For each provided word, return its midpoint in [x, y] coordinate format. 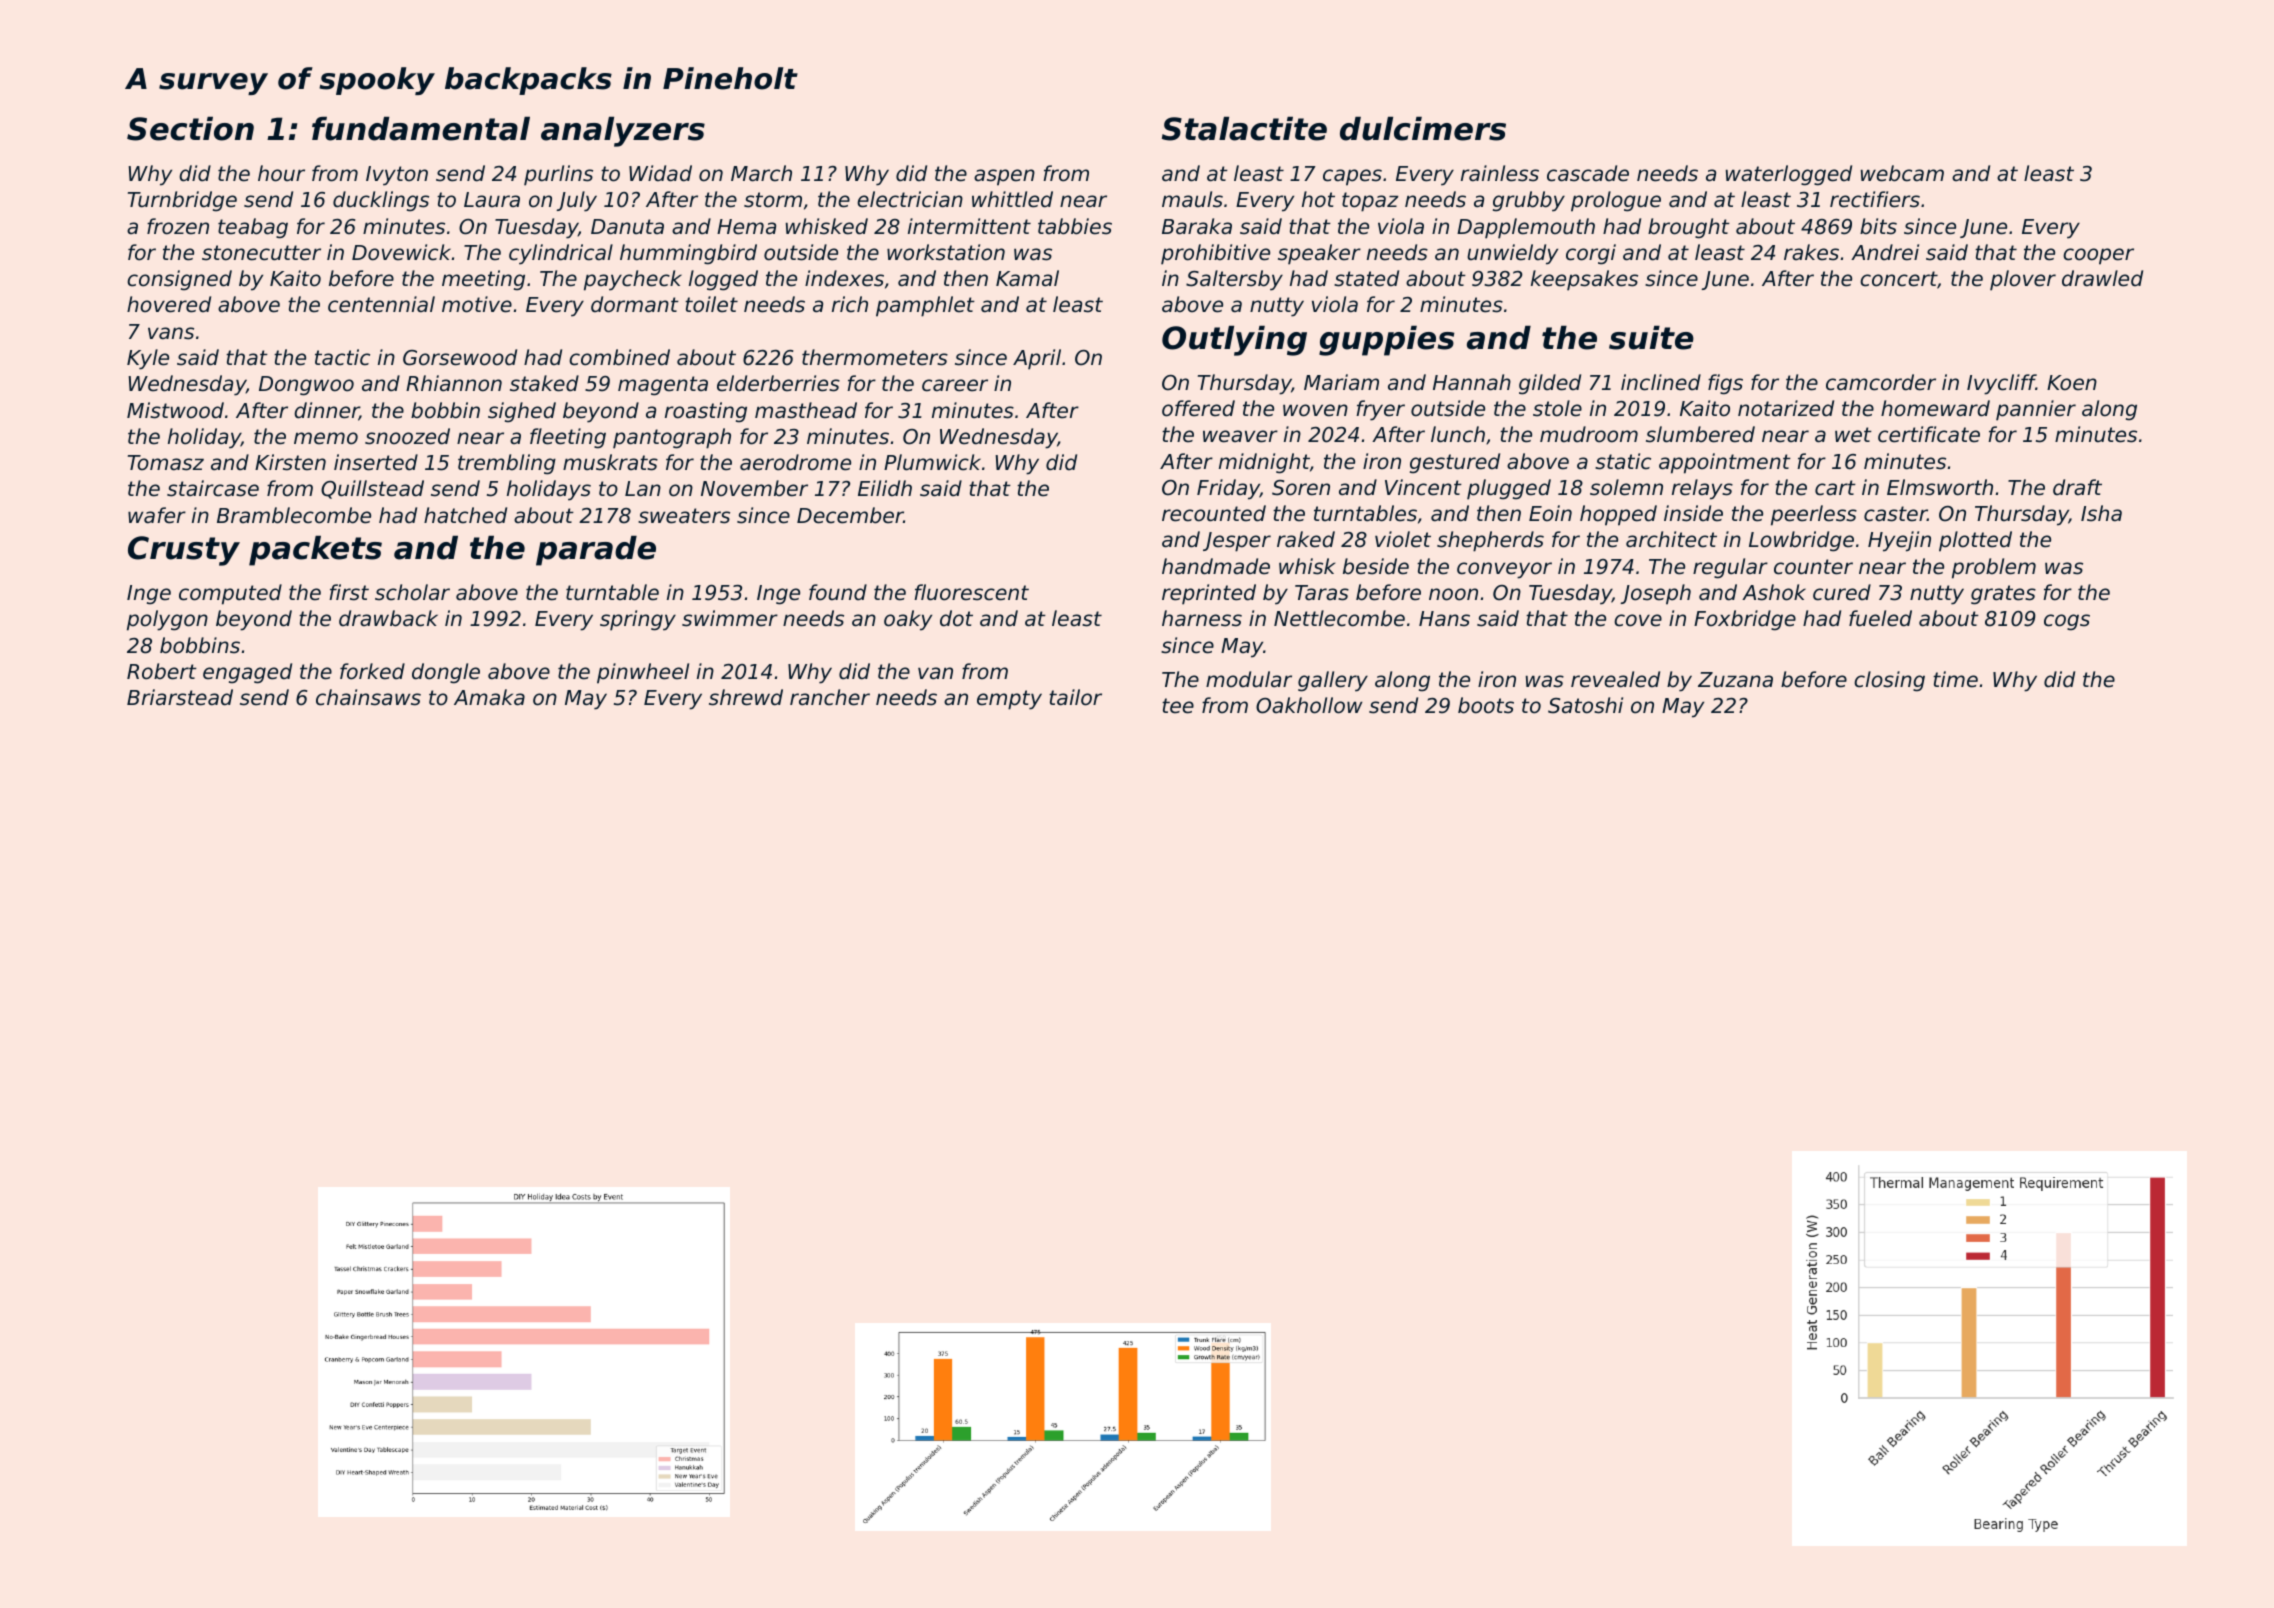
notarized [1786, 408]
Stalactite [1244, 129]
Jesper [1237, 542]
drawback [388, 618]
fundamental [421, 129]
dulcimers [1423, 129]
